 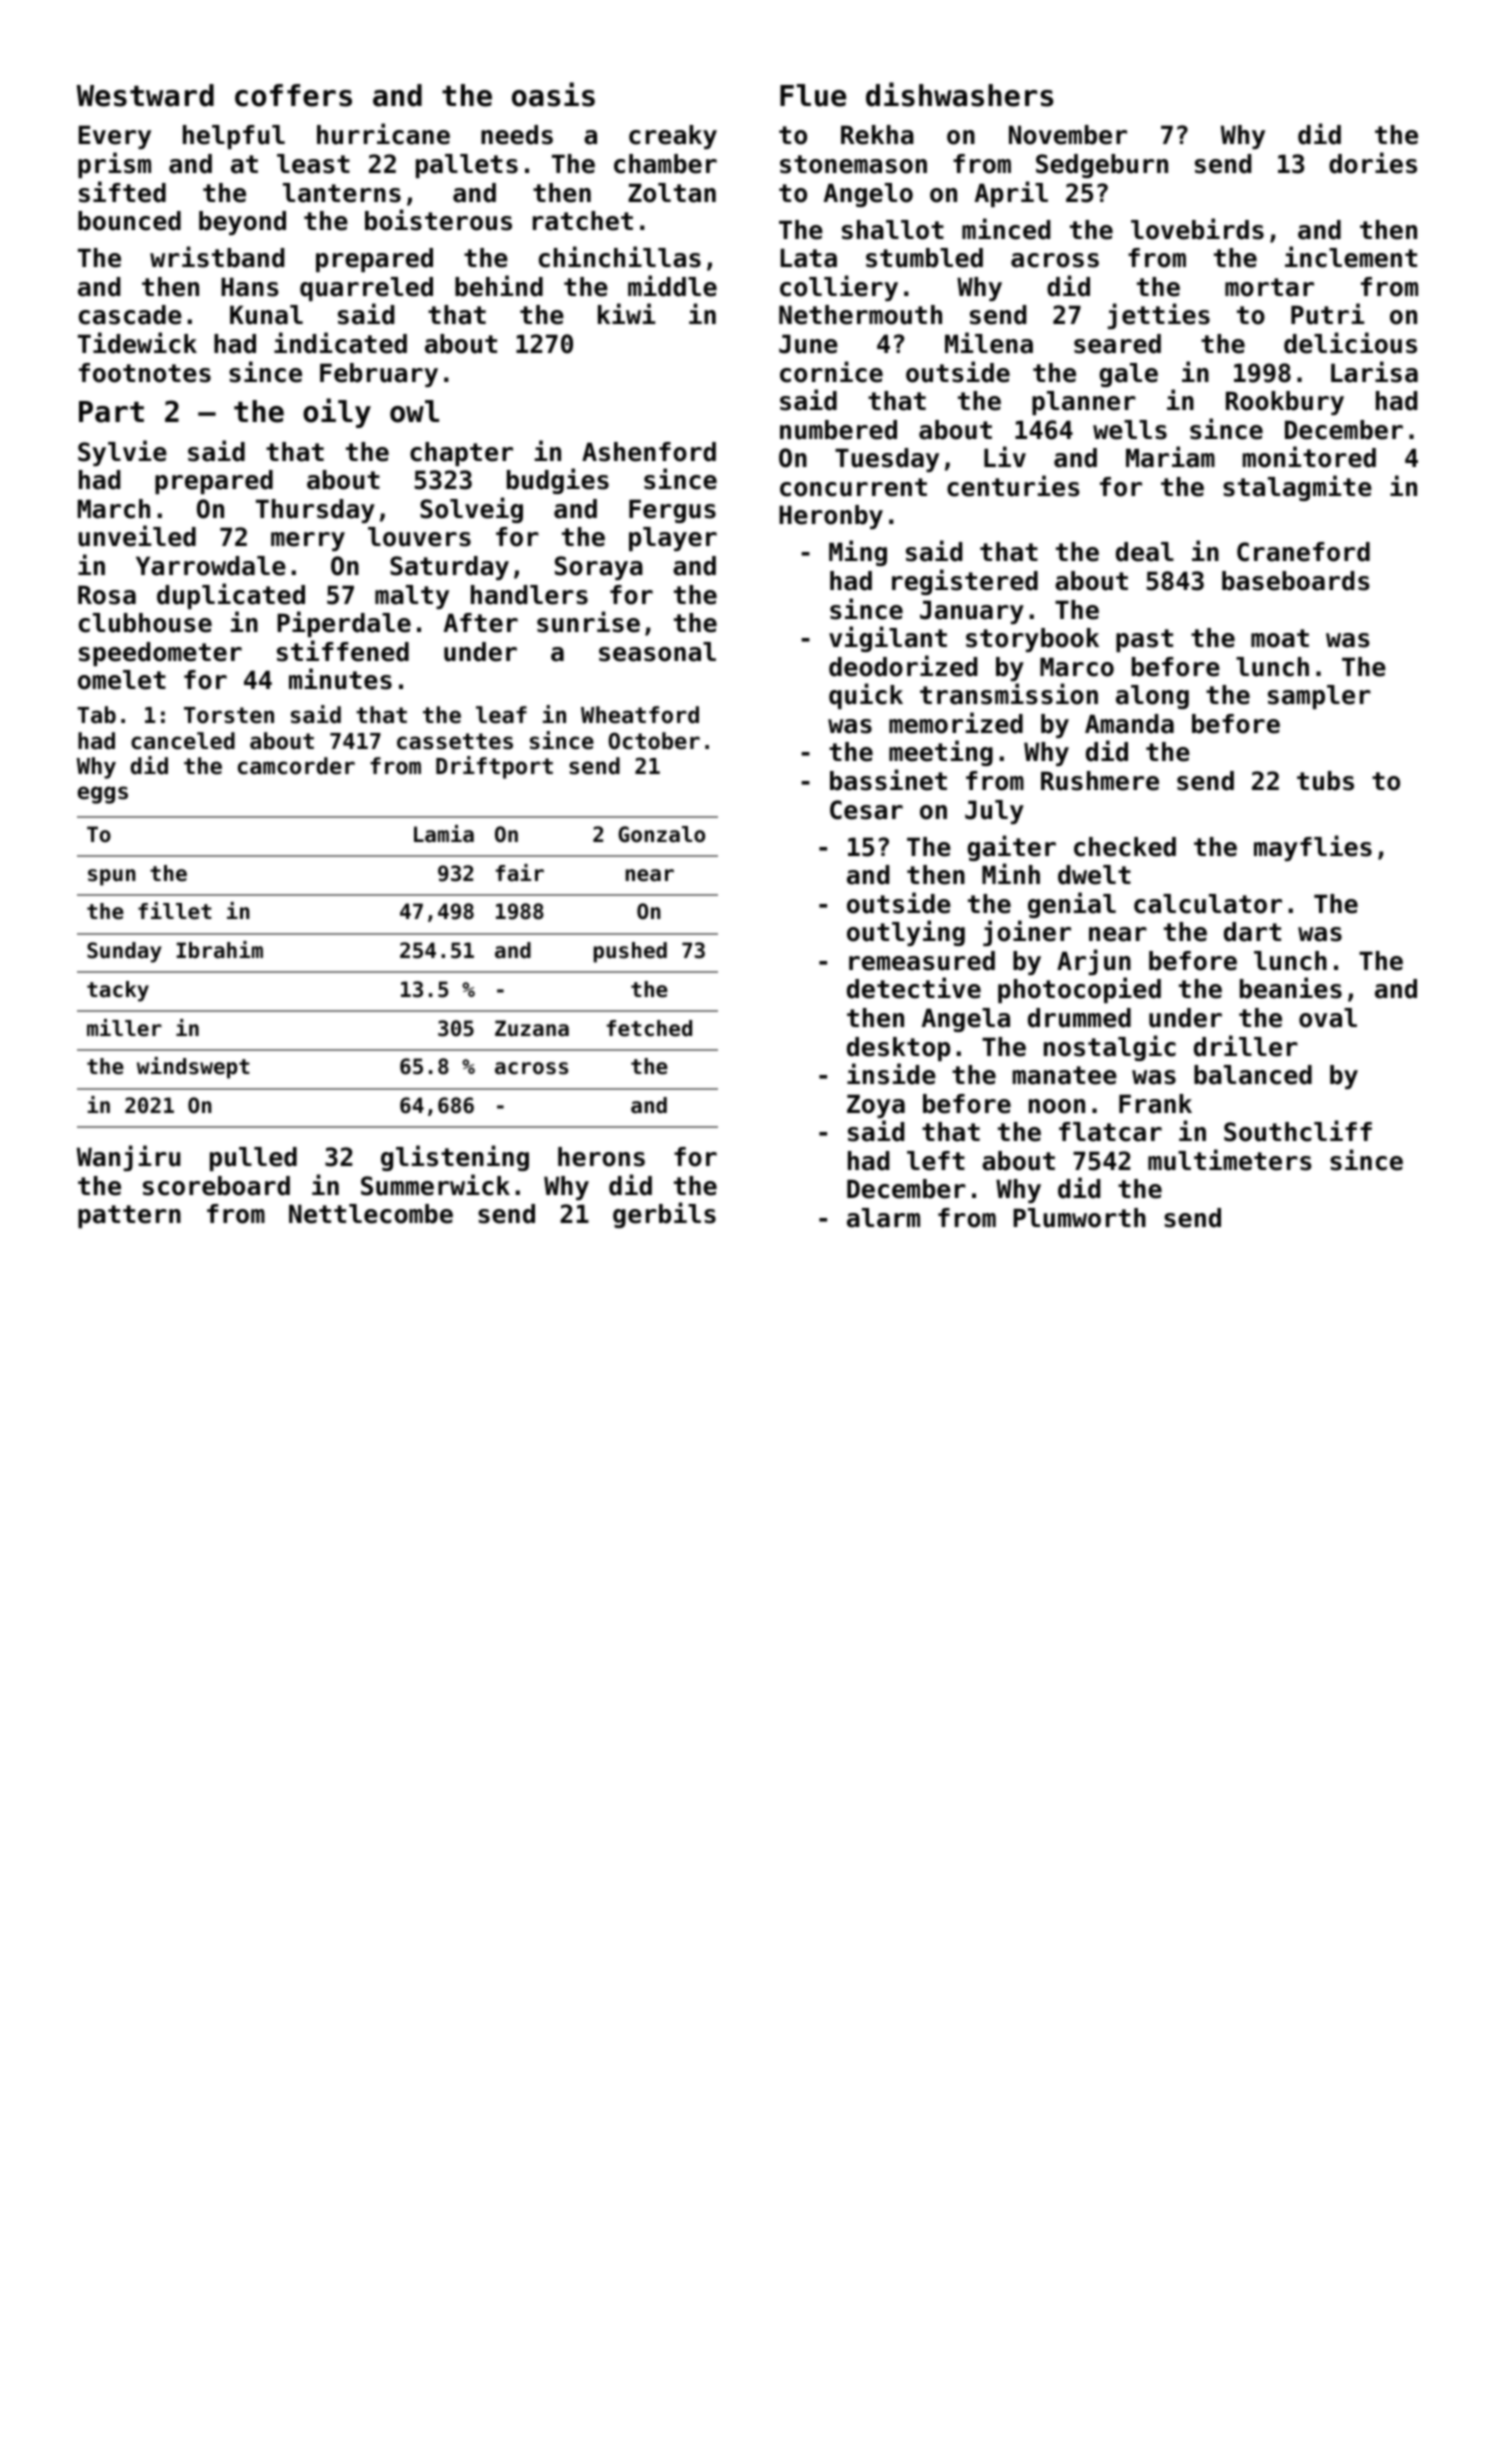 What do you see at coordinates (145, 95) in the screenshot?
I see `Westward` at bounding box center [145, 95].
